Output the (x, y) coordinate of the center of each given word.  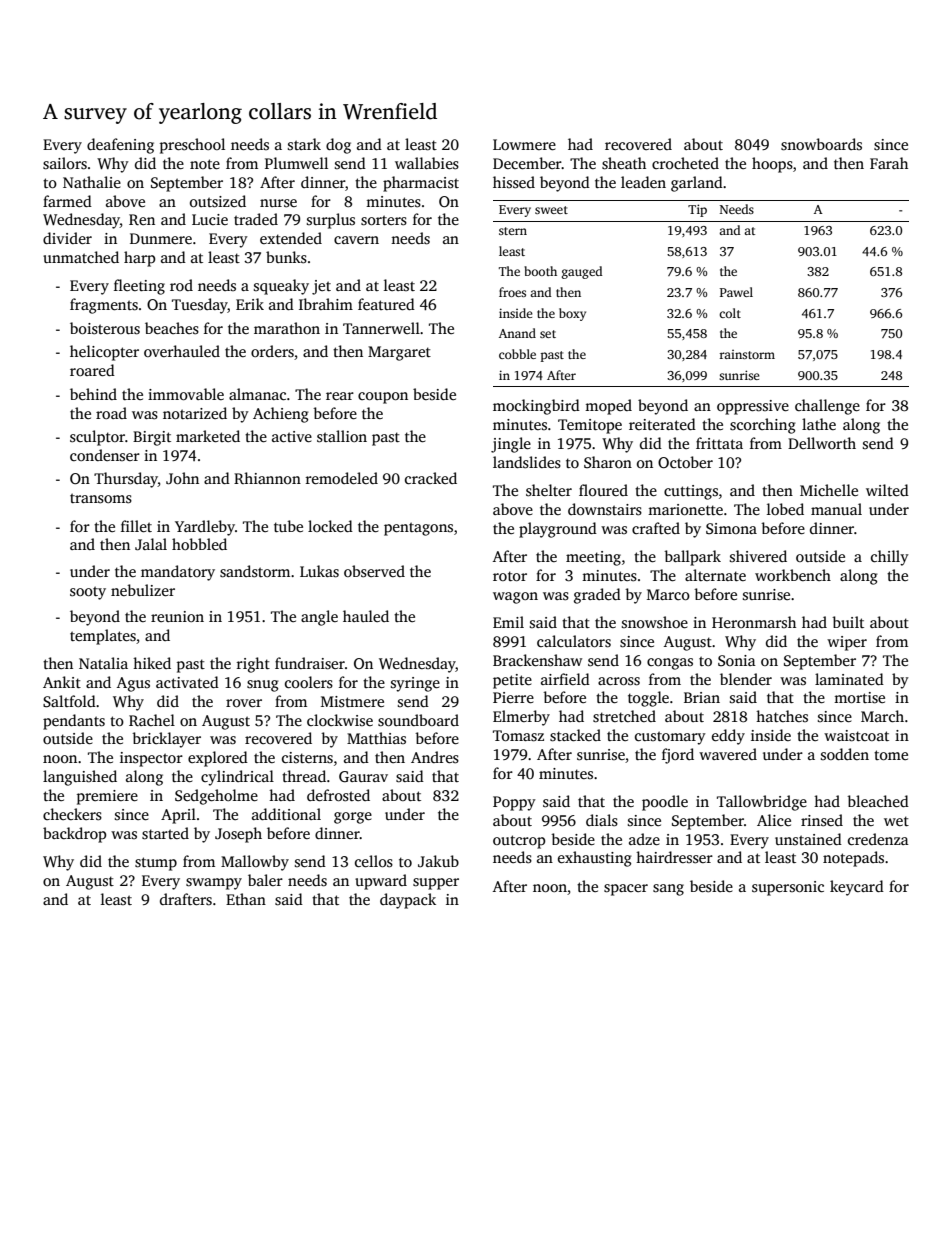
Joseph (238, 835)
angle (319, 618)
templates (103, 637)
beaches (172, 328)
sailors (65, 163)
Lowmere (524, 144)
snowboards (821, 144)
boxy (572, 314)
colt (730, 313)
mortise (859, 698)
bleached (878, 801)
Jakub (438, 861)
